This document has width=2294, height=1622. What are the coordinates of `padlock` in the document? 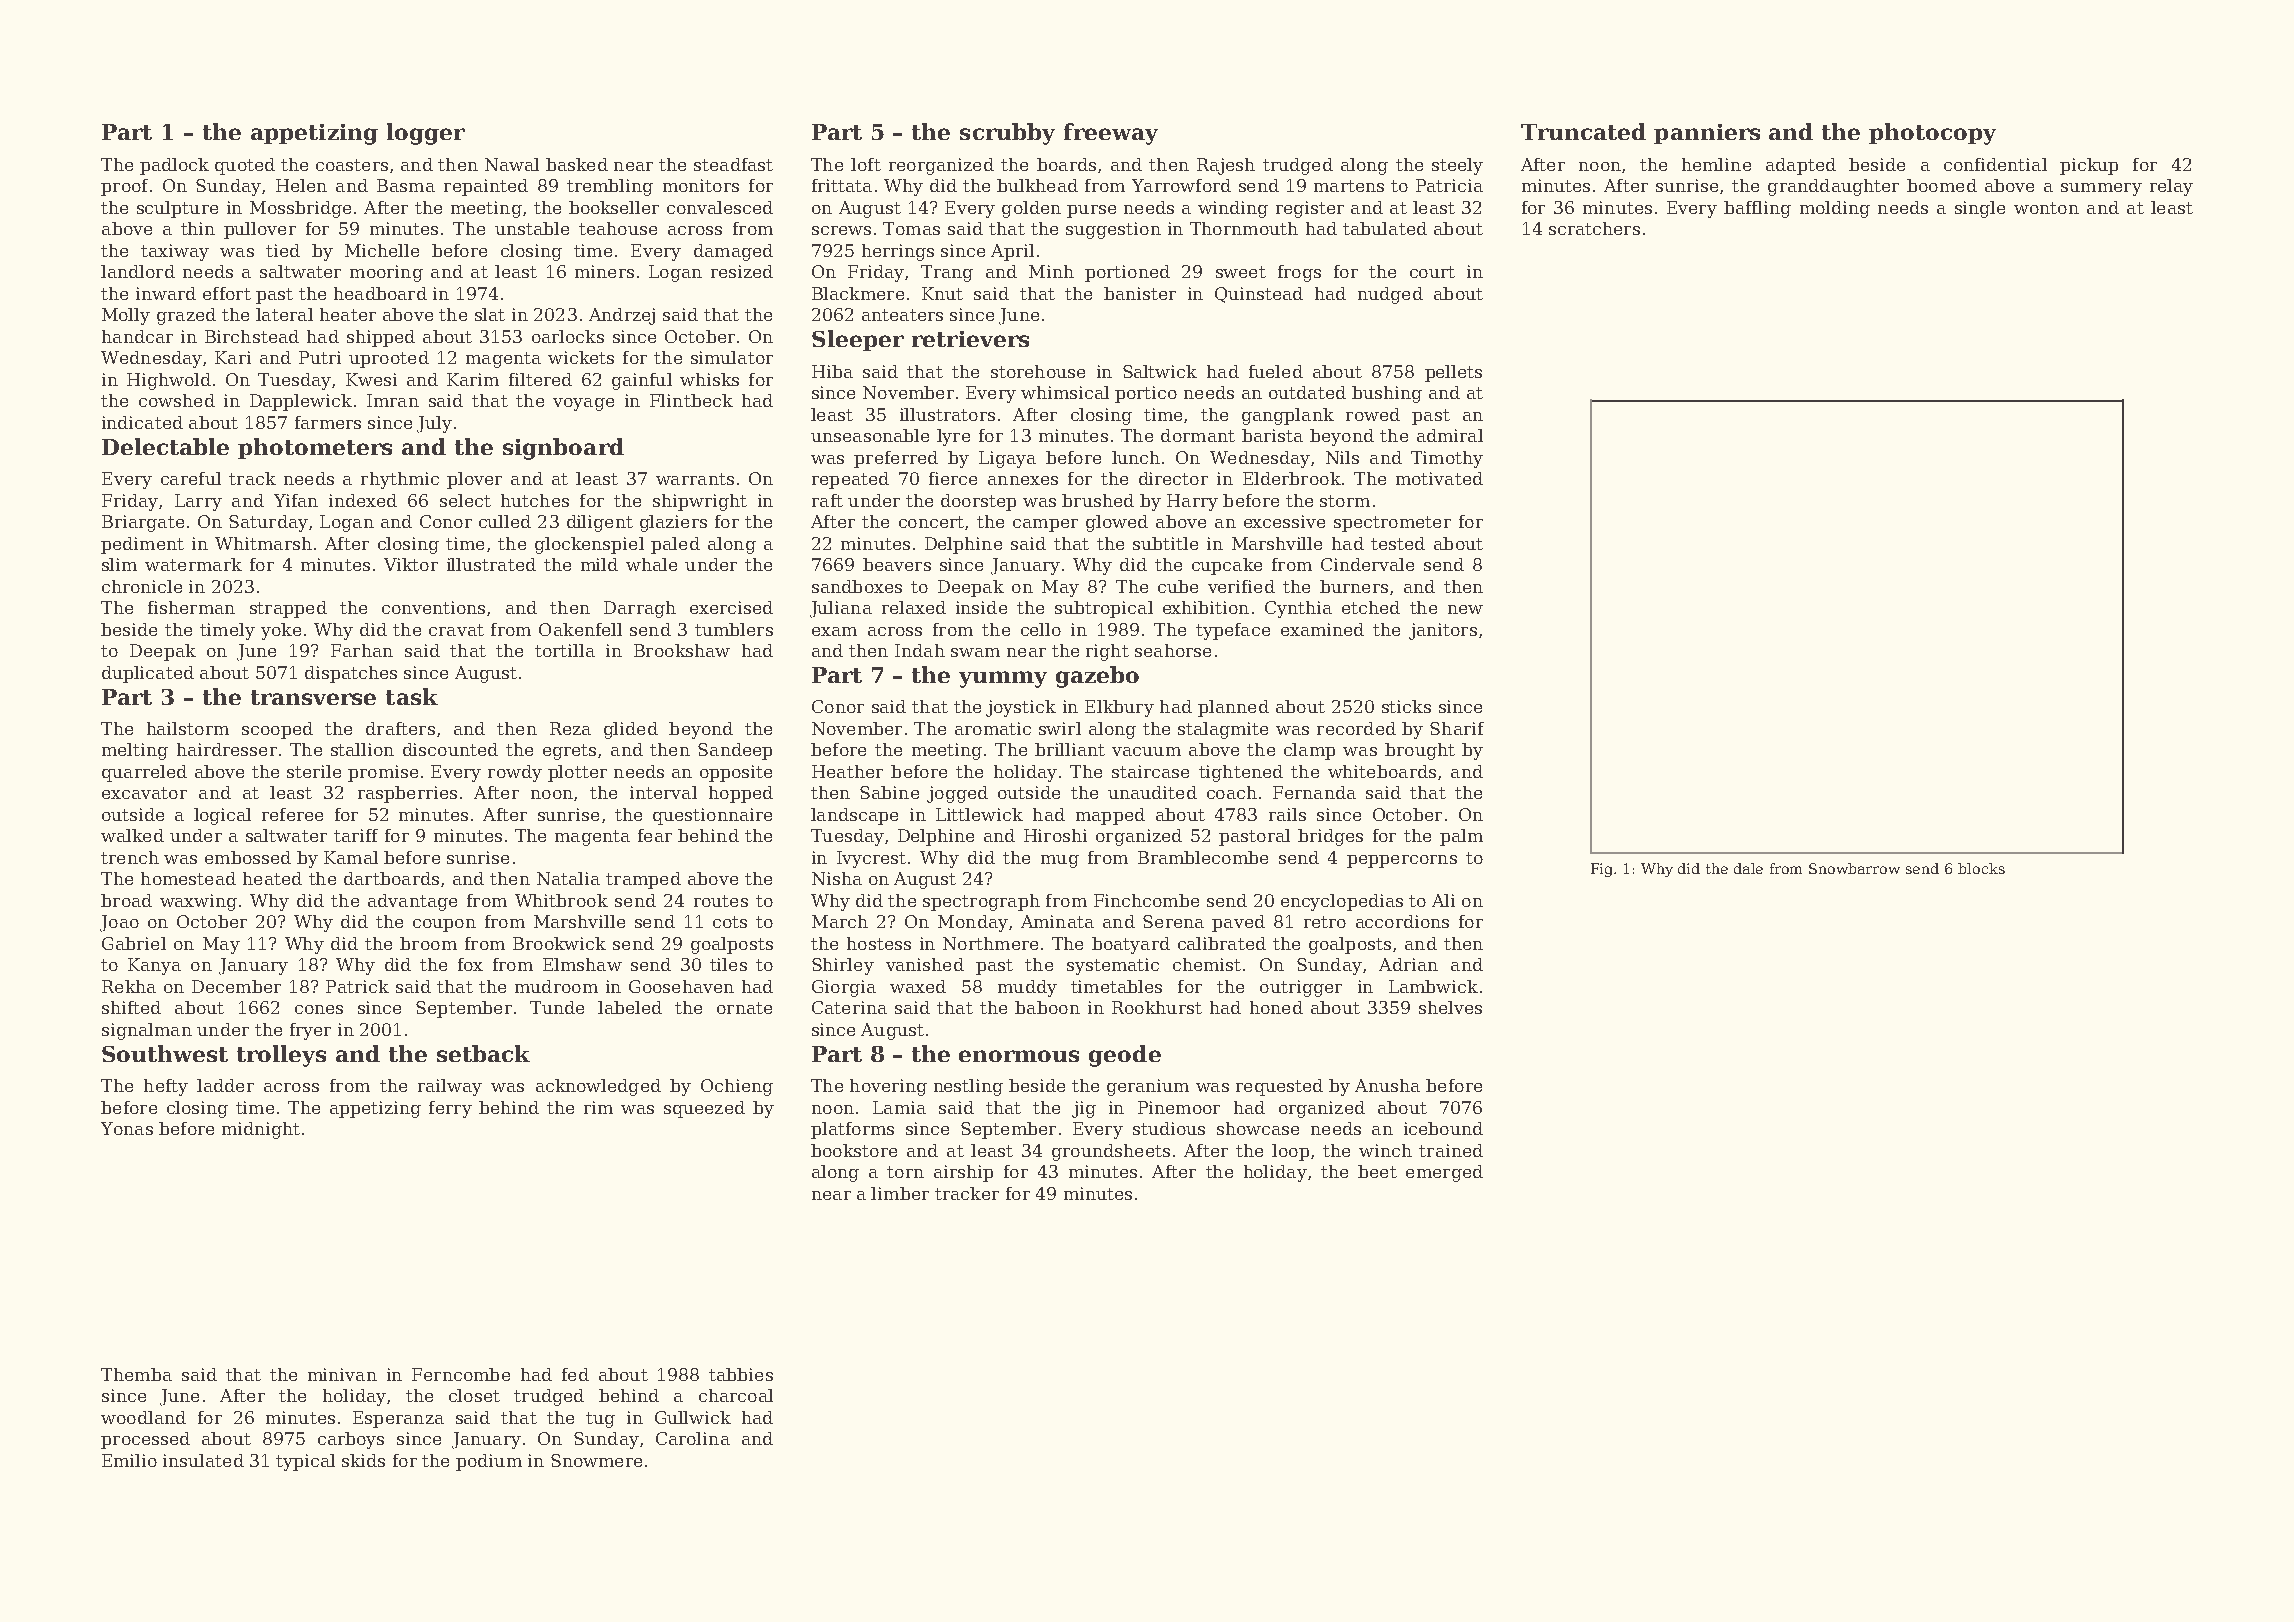 It's located at (174, 166).
